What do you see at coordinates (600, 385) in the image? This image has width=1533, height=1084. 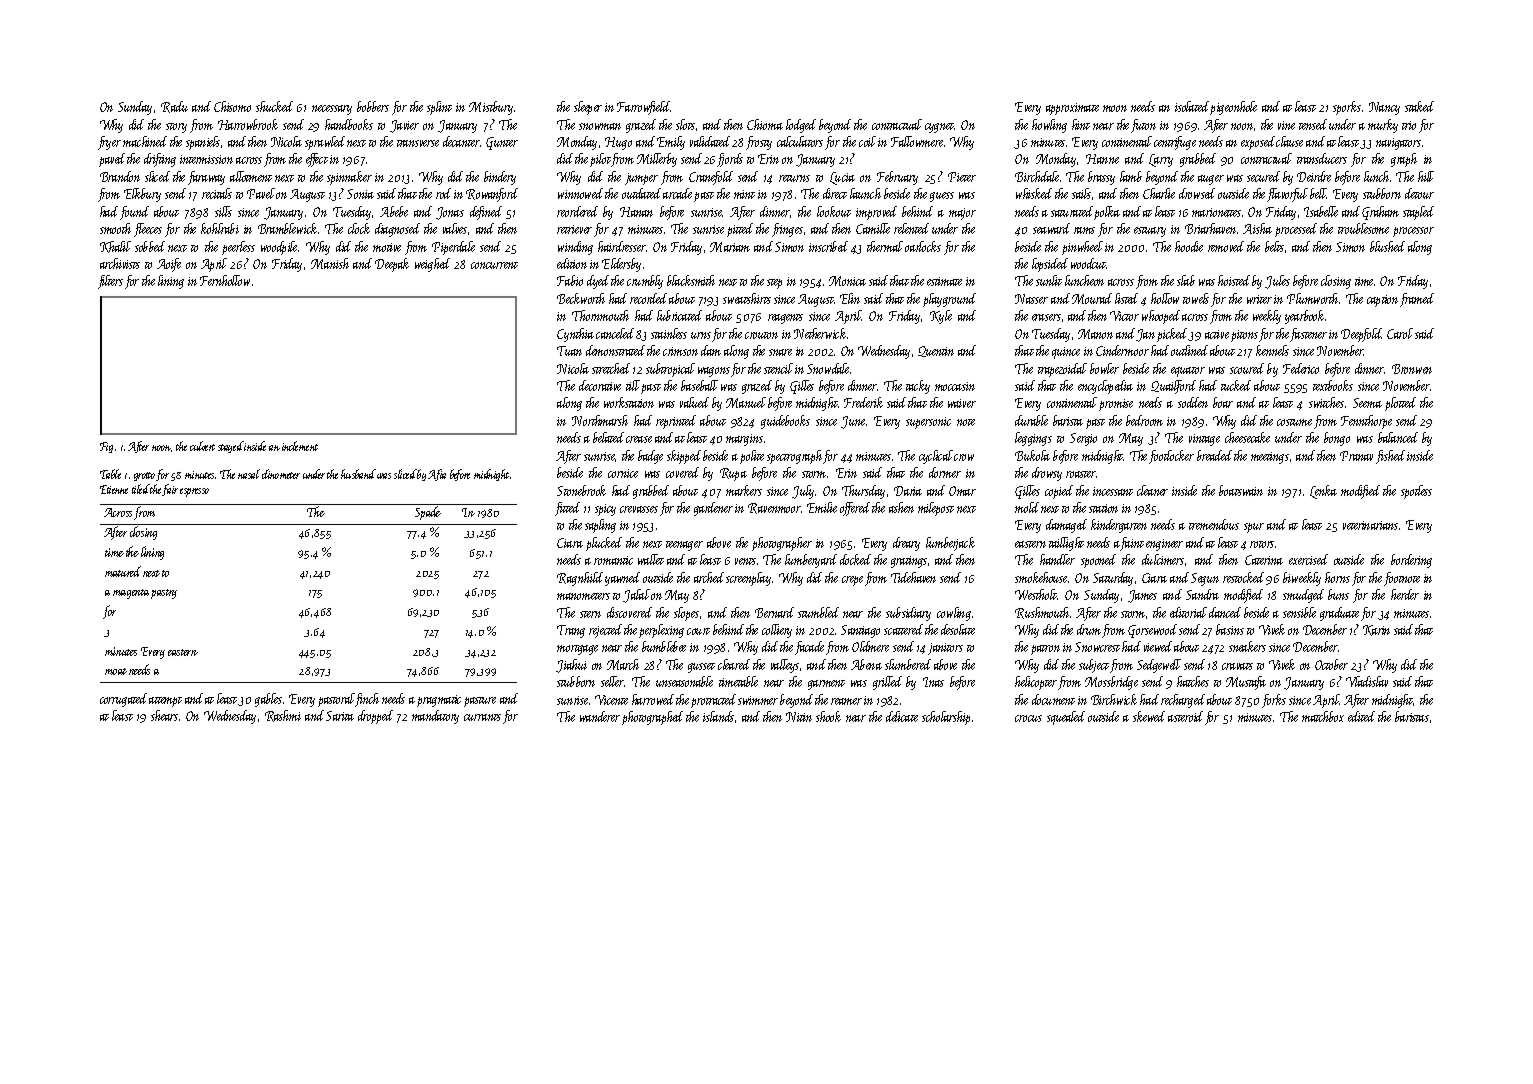 I see `decorative` at bounding box center [600, 385].
